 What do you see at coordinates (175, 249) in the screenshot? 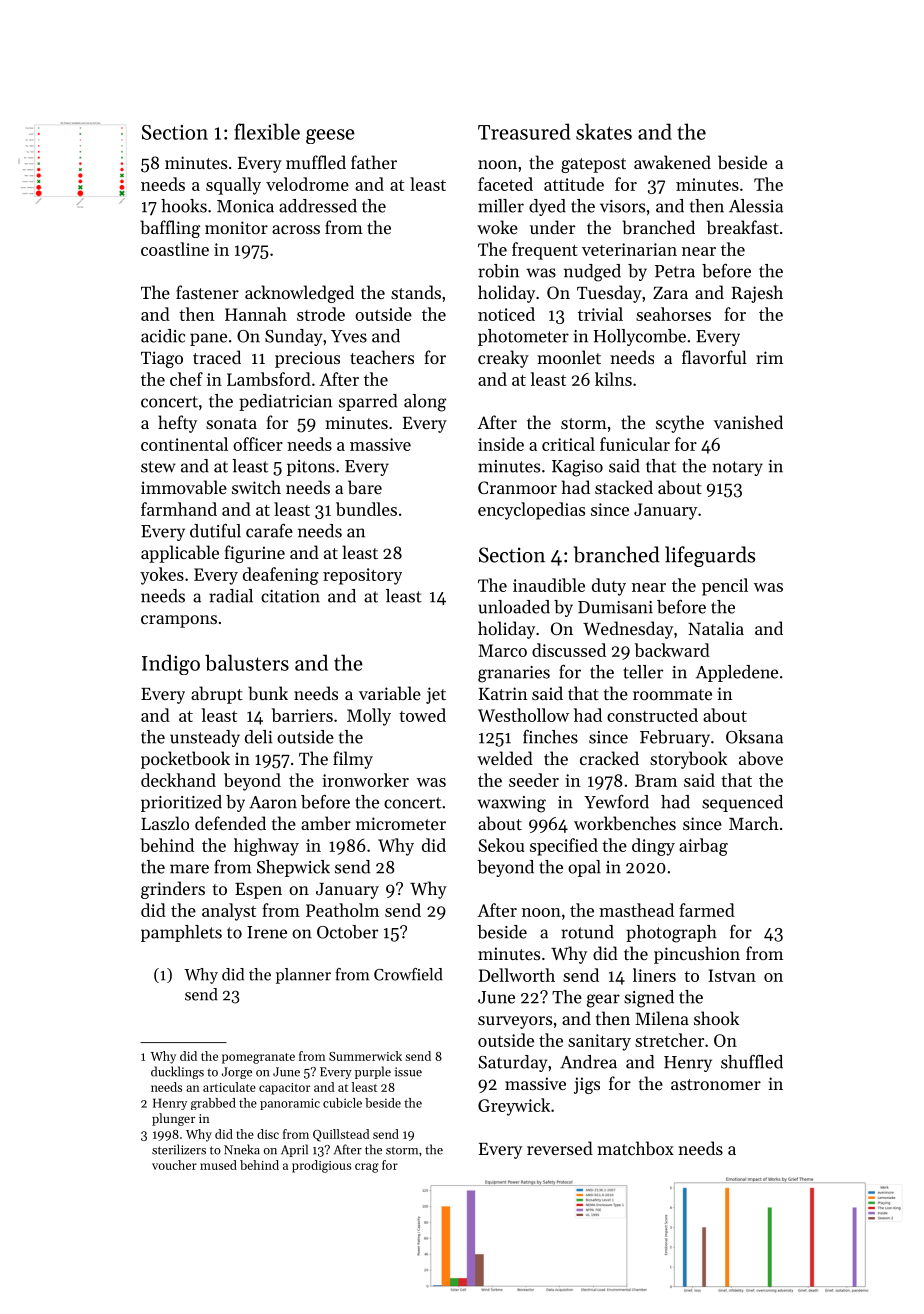
I see `coastline` at bounding box center [175, 249].
